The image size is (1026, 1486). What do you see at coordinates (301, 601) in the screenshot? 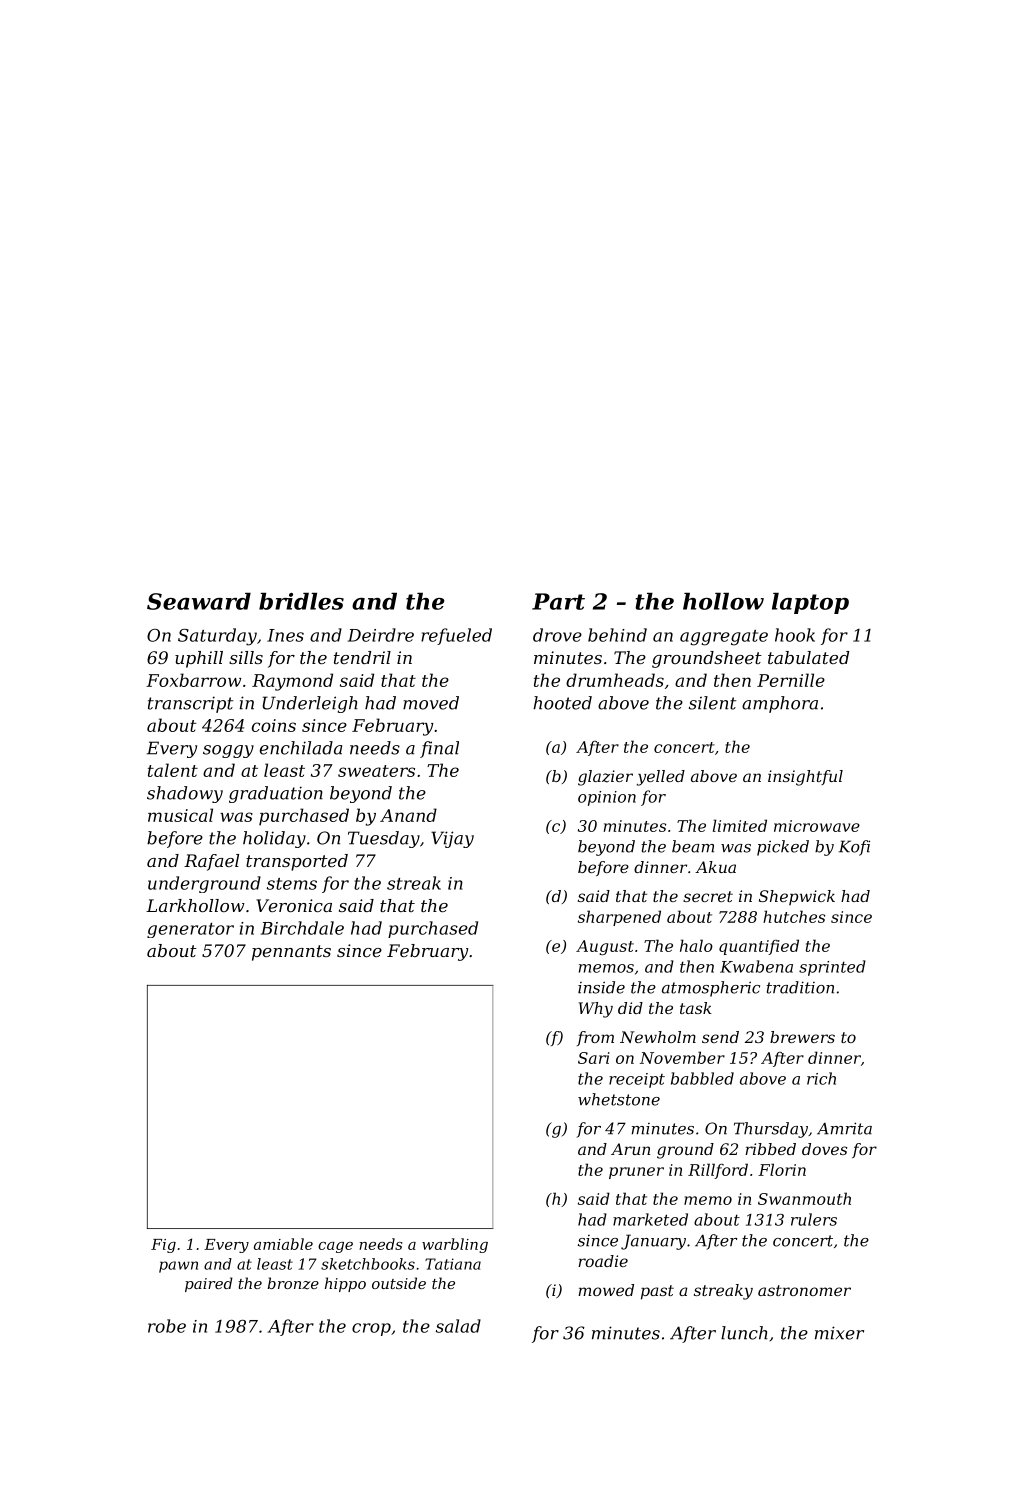
I see `bridles` at bounding box center [301, 601].
